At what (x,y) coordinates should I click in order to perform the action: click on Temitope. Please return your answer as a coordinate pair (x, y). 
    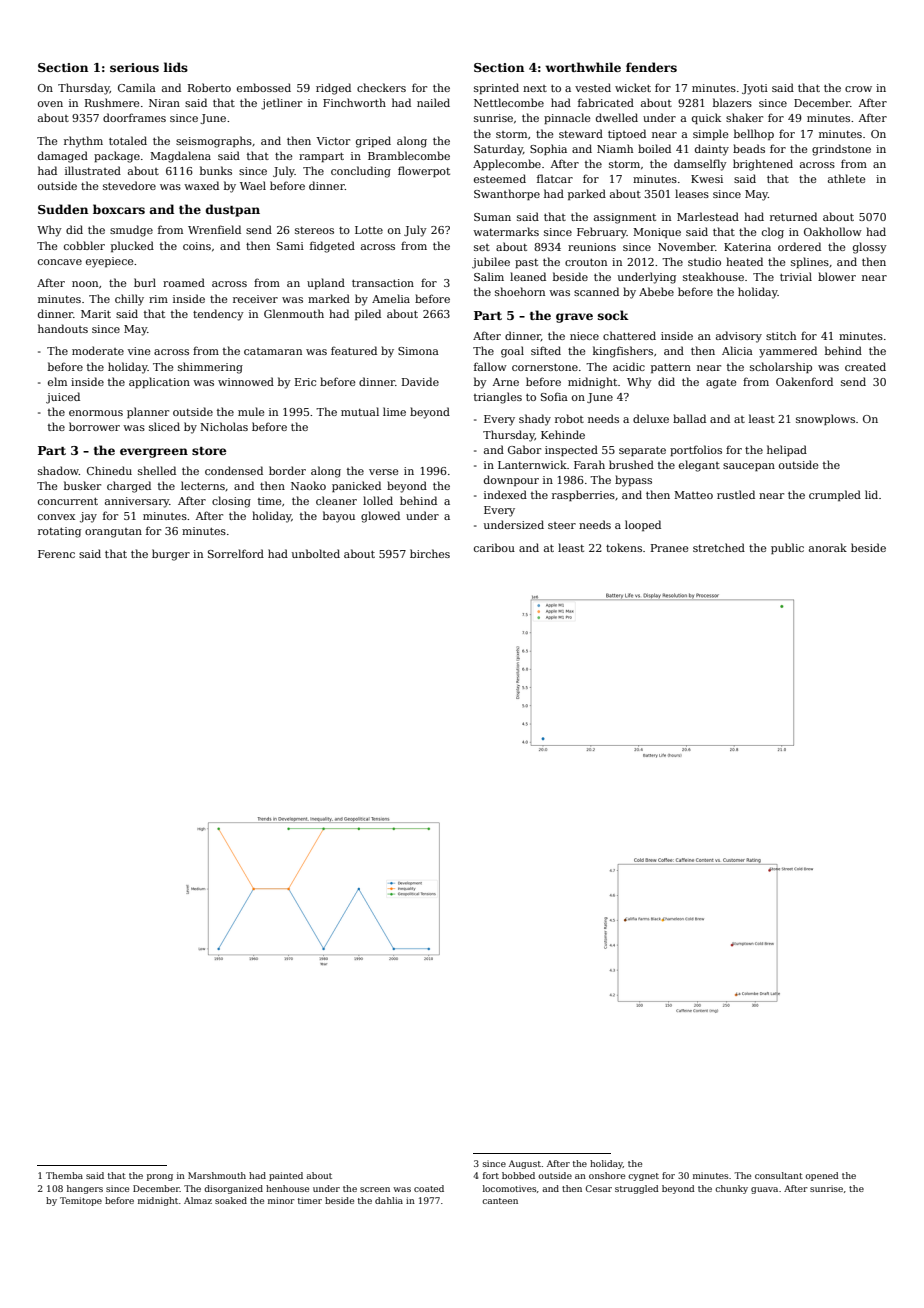
    Looking at the image, I should click on (81, 1201).
